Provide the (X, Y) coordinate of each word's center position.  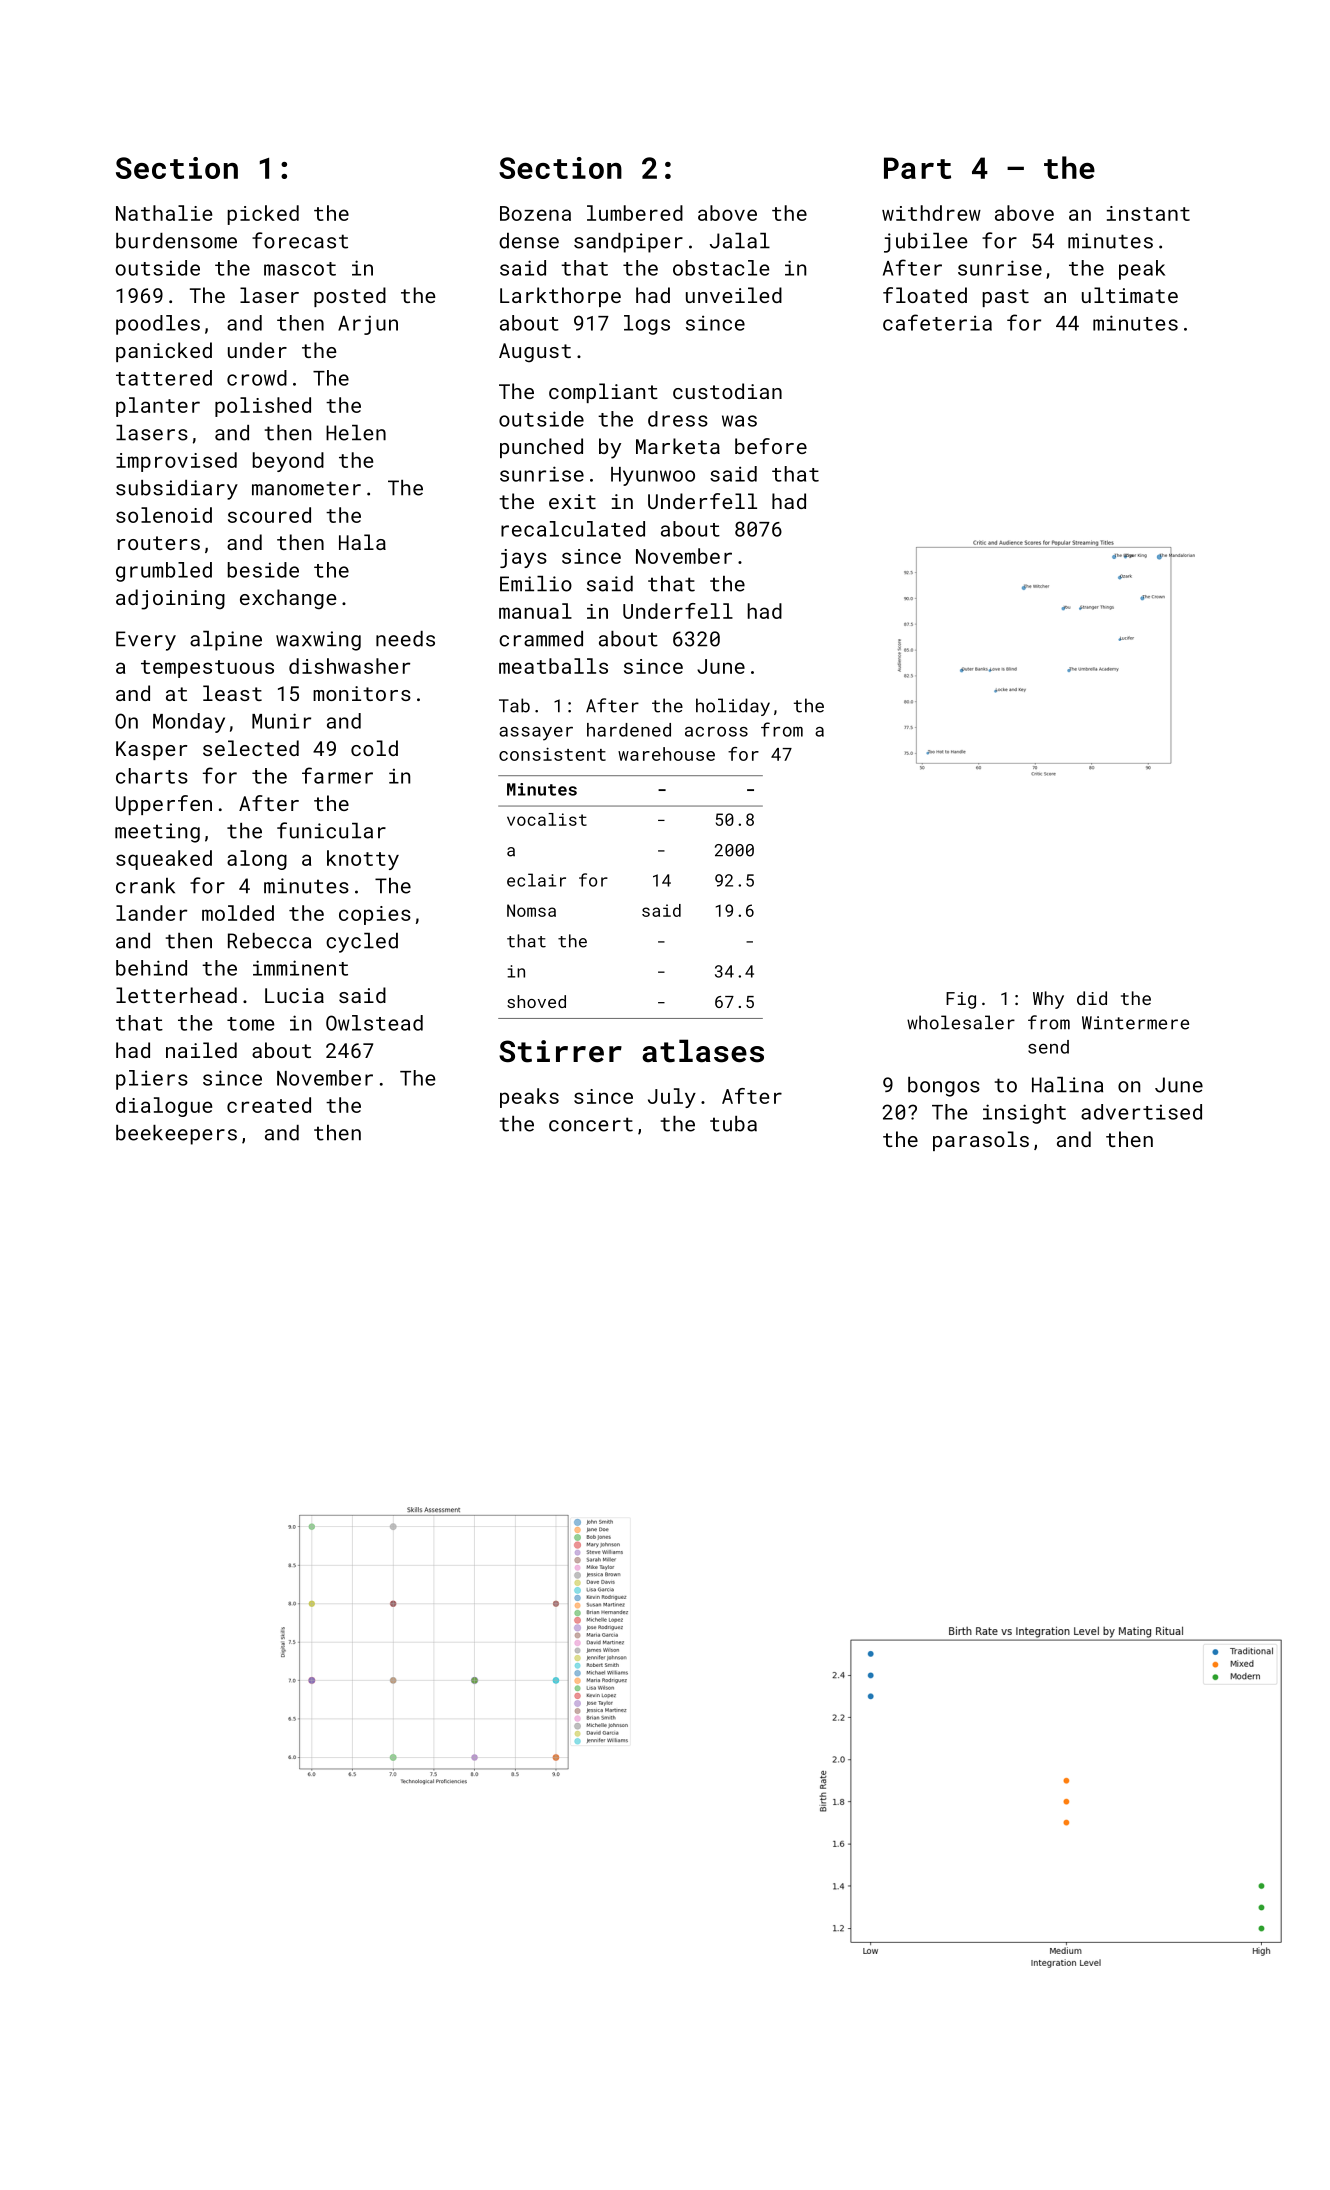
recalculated (573, 529)
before (771, 446)
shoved (536, 1001)
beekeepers (176, 1135)
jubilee (926, 243)
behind (151, 968)
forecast (300, 240)
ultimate (1130, 295)
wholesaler (961, 1022)
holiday (733, 707)
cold (374, 748)
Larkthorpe (560, 297)
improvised (176, 462)
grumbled (164, 572)
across (716, 732)
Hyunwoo (653, 476)
